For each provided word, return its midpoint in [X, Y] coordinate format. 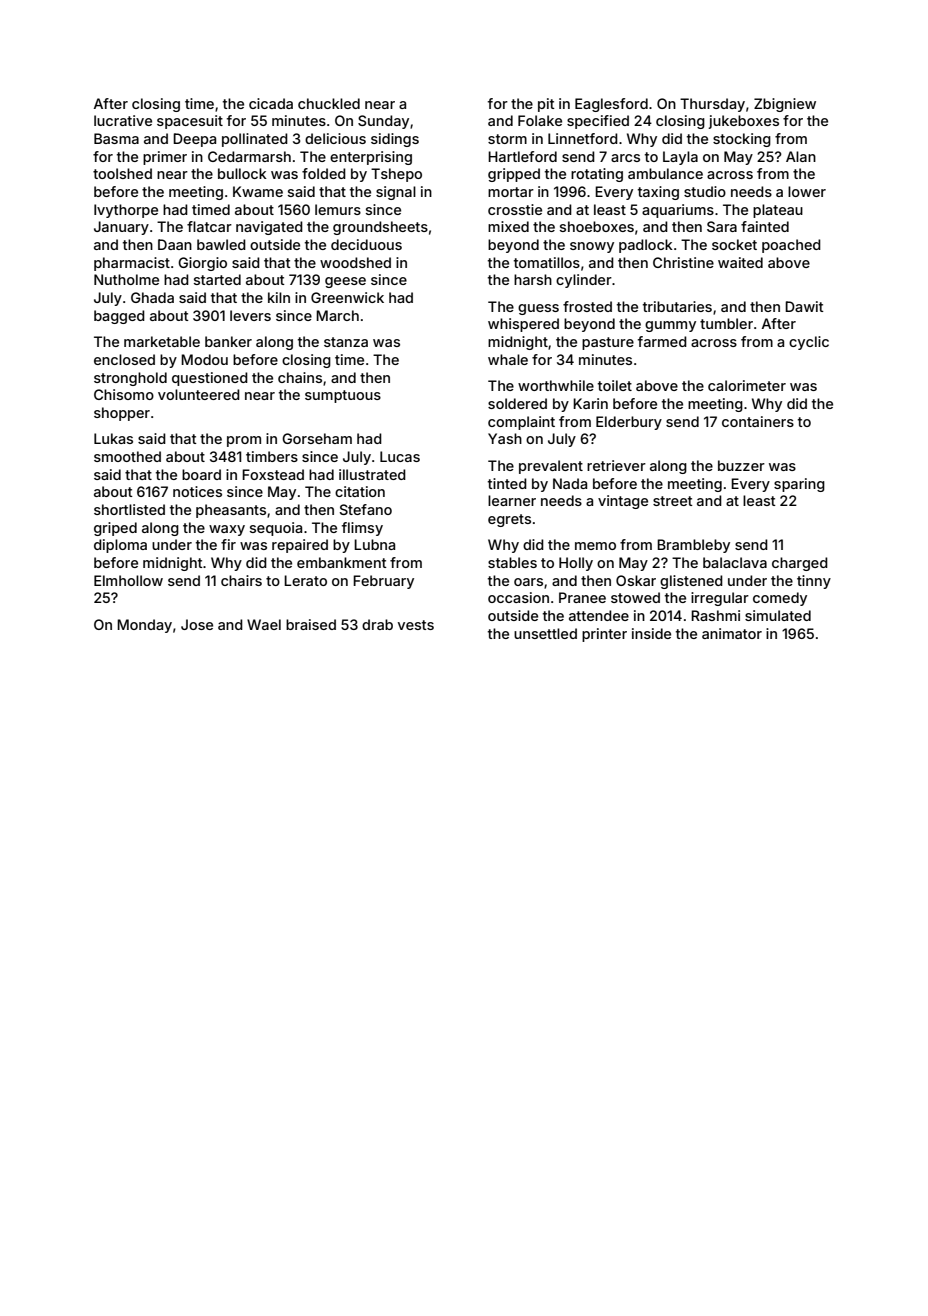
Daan [175, 244]
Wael [264, 624]
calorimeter [747, 385]
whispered [523, 325]
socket [734, 244]
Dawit [804, 306]
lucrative [123, 120]
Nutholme [126, 279]
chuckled [329, 103]
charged [800, 564]
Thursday [712, 105]
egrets [509, 520]
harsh [533, 279]
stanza [346, 342]
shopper [122, 414]
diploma [120, 546]
